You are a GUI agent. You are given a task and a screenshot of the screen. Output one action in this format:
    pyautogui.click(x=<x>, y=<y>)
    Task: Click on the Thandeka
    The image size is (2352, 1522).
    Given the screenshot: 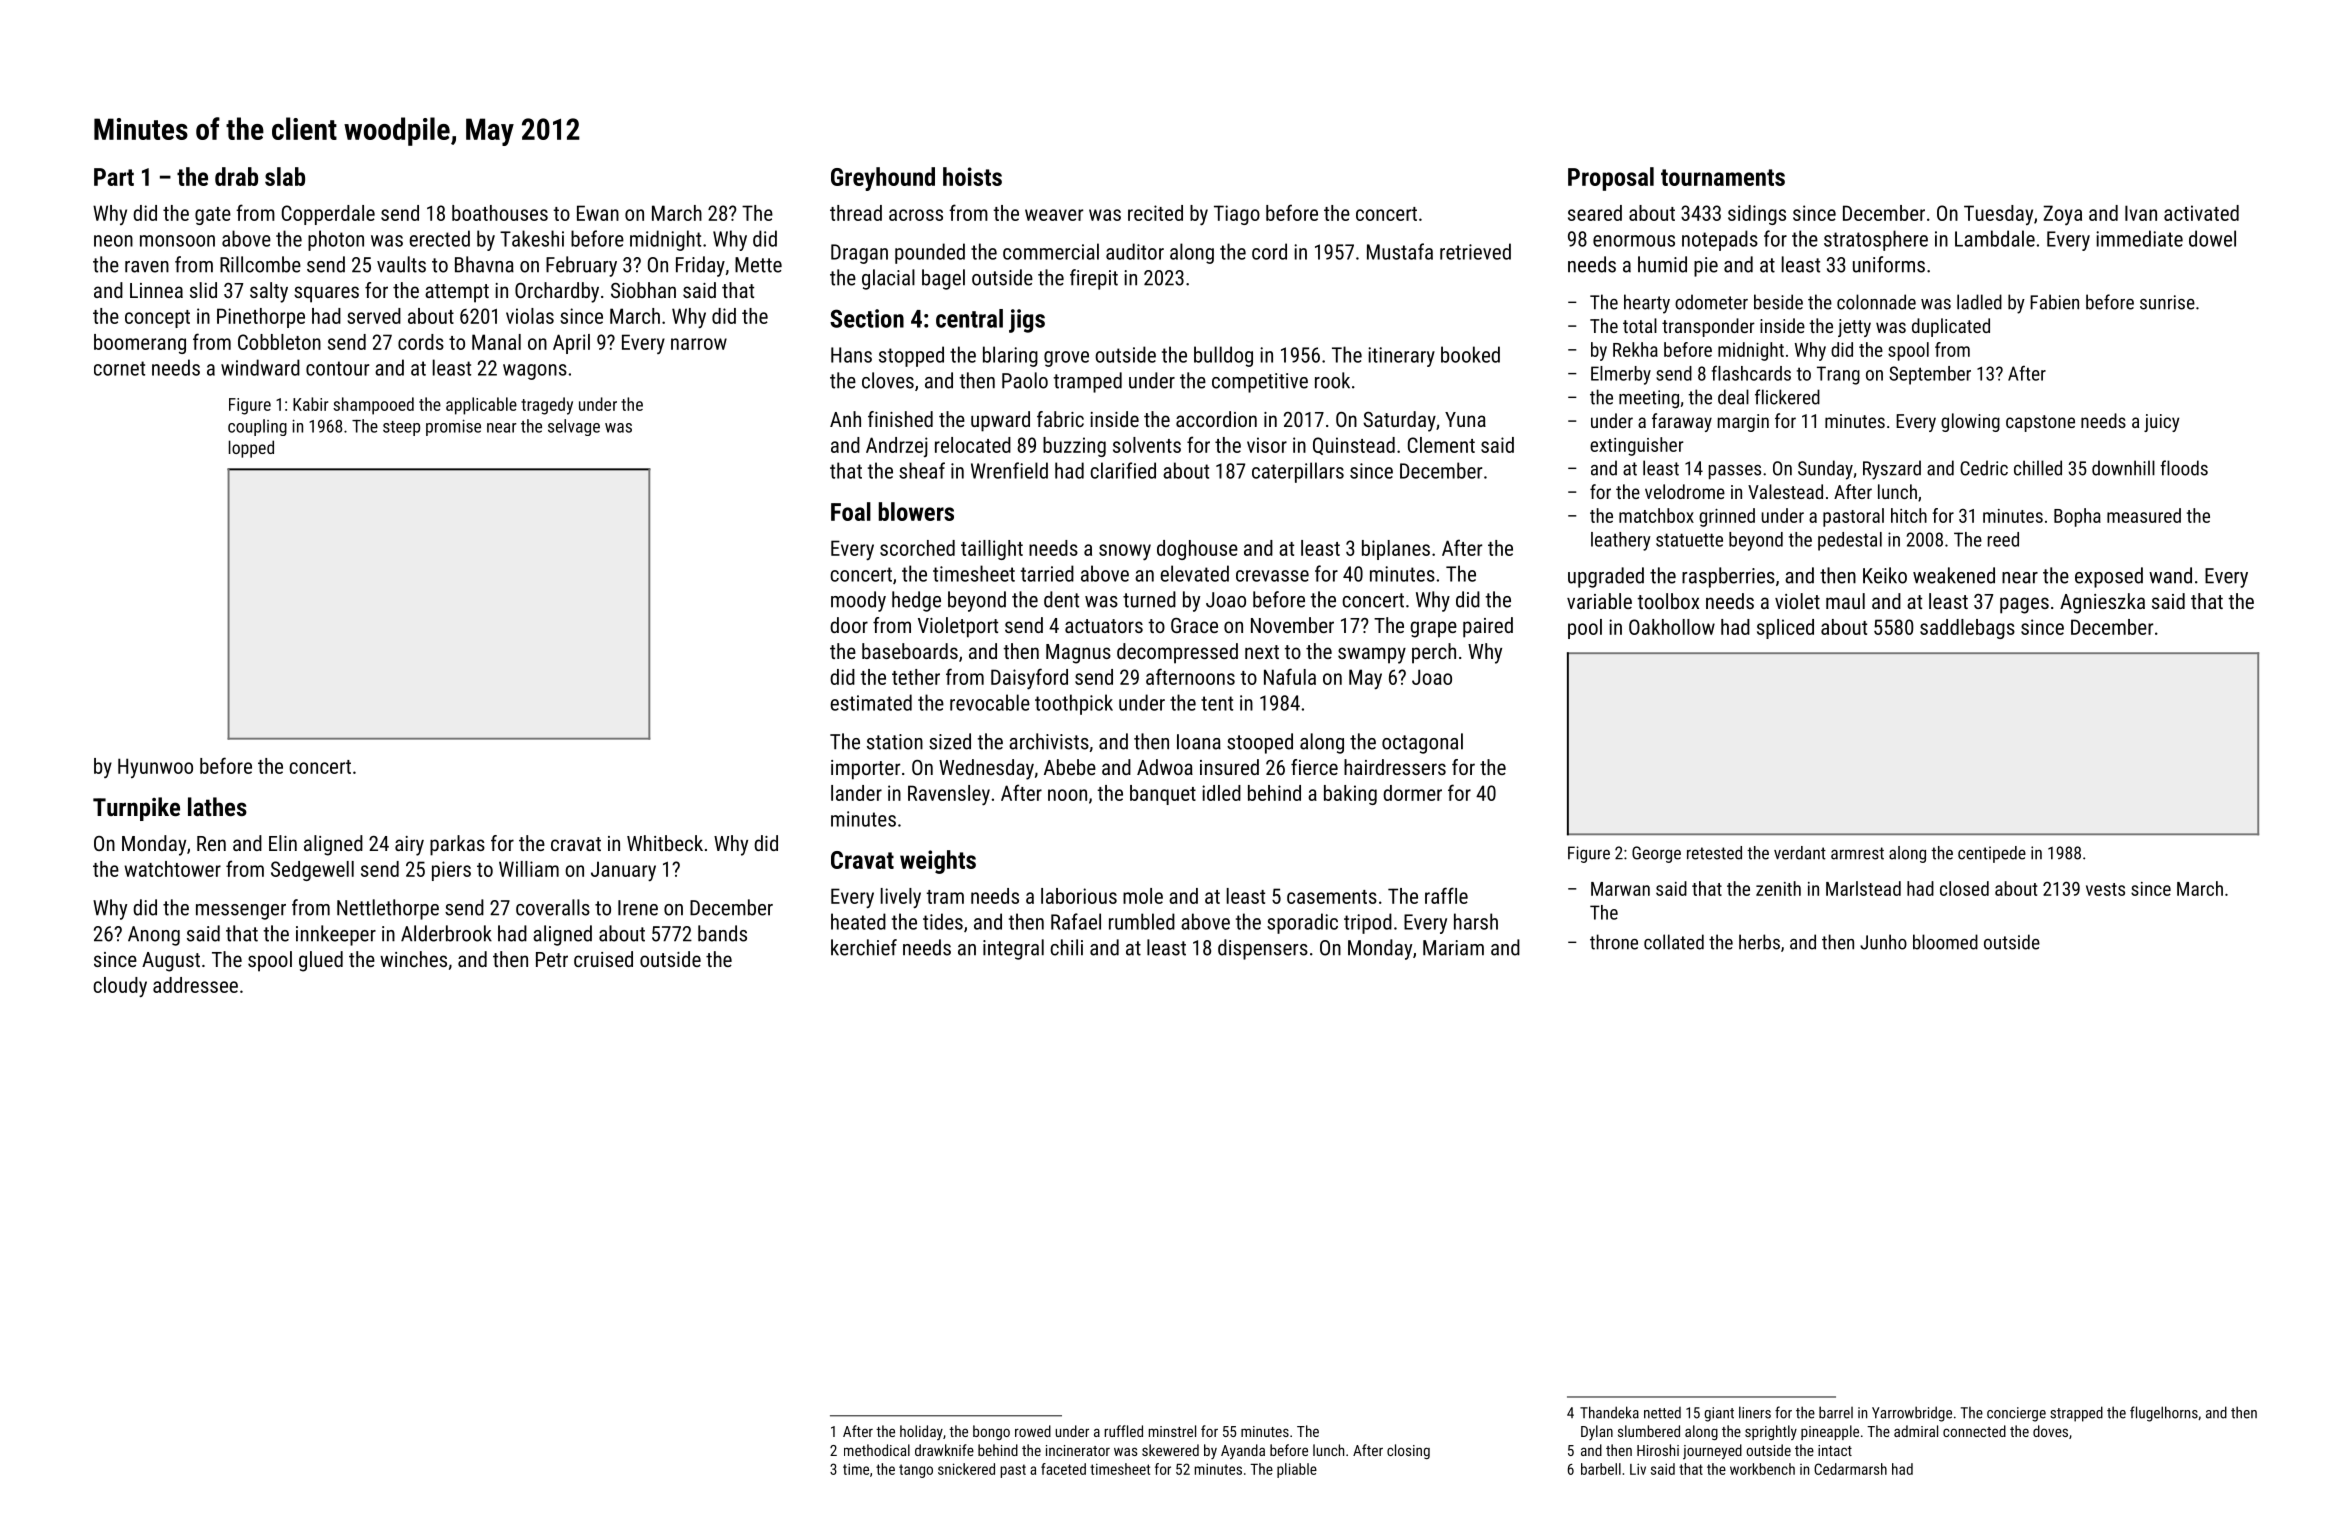 What is the action you would take?
    pyautogui.click(x=1609, y=1412)
